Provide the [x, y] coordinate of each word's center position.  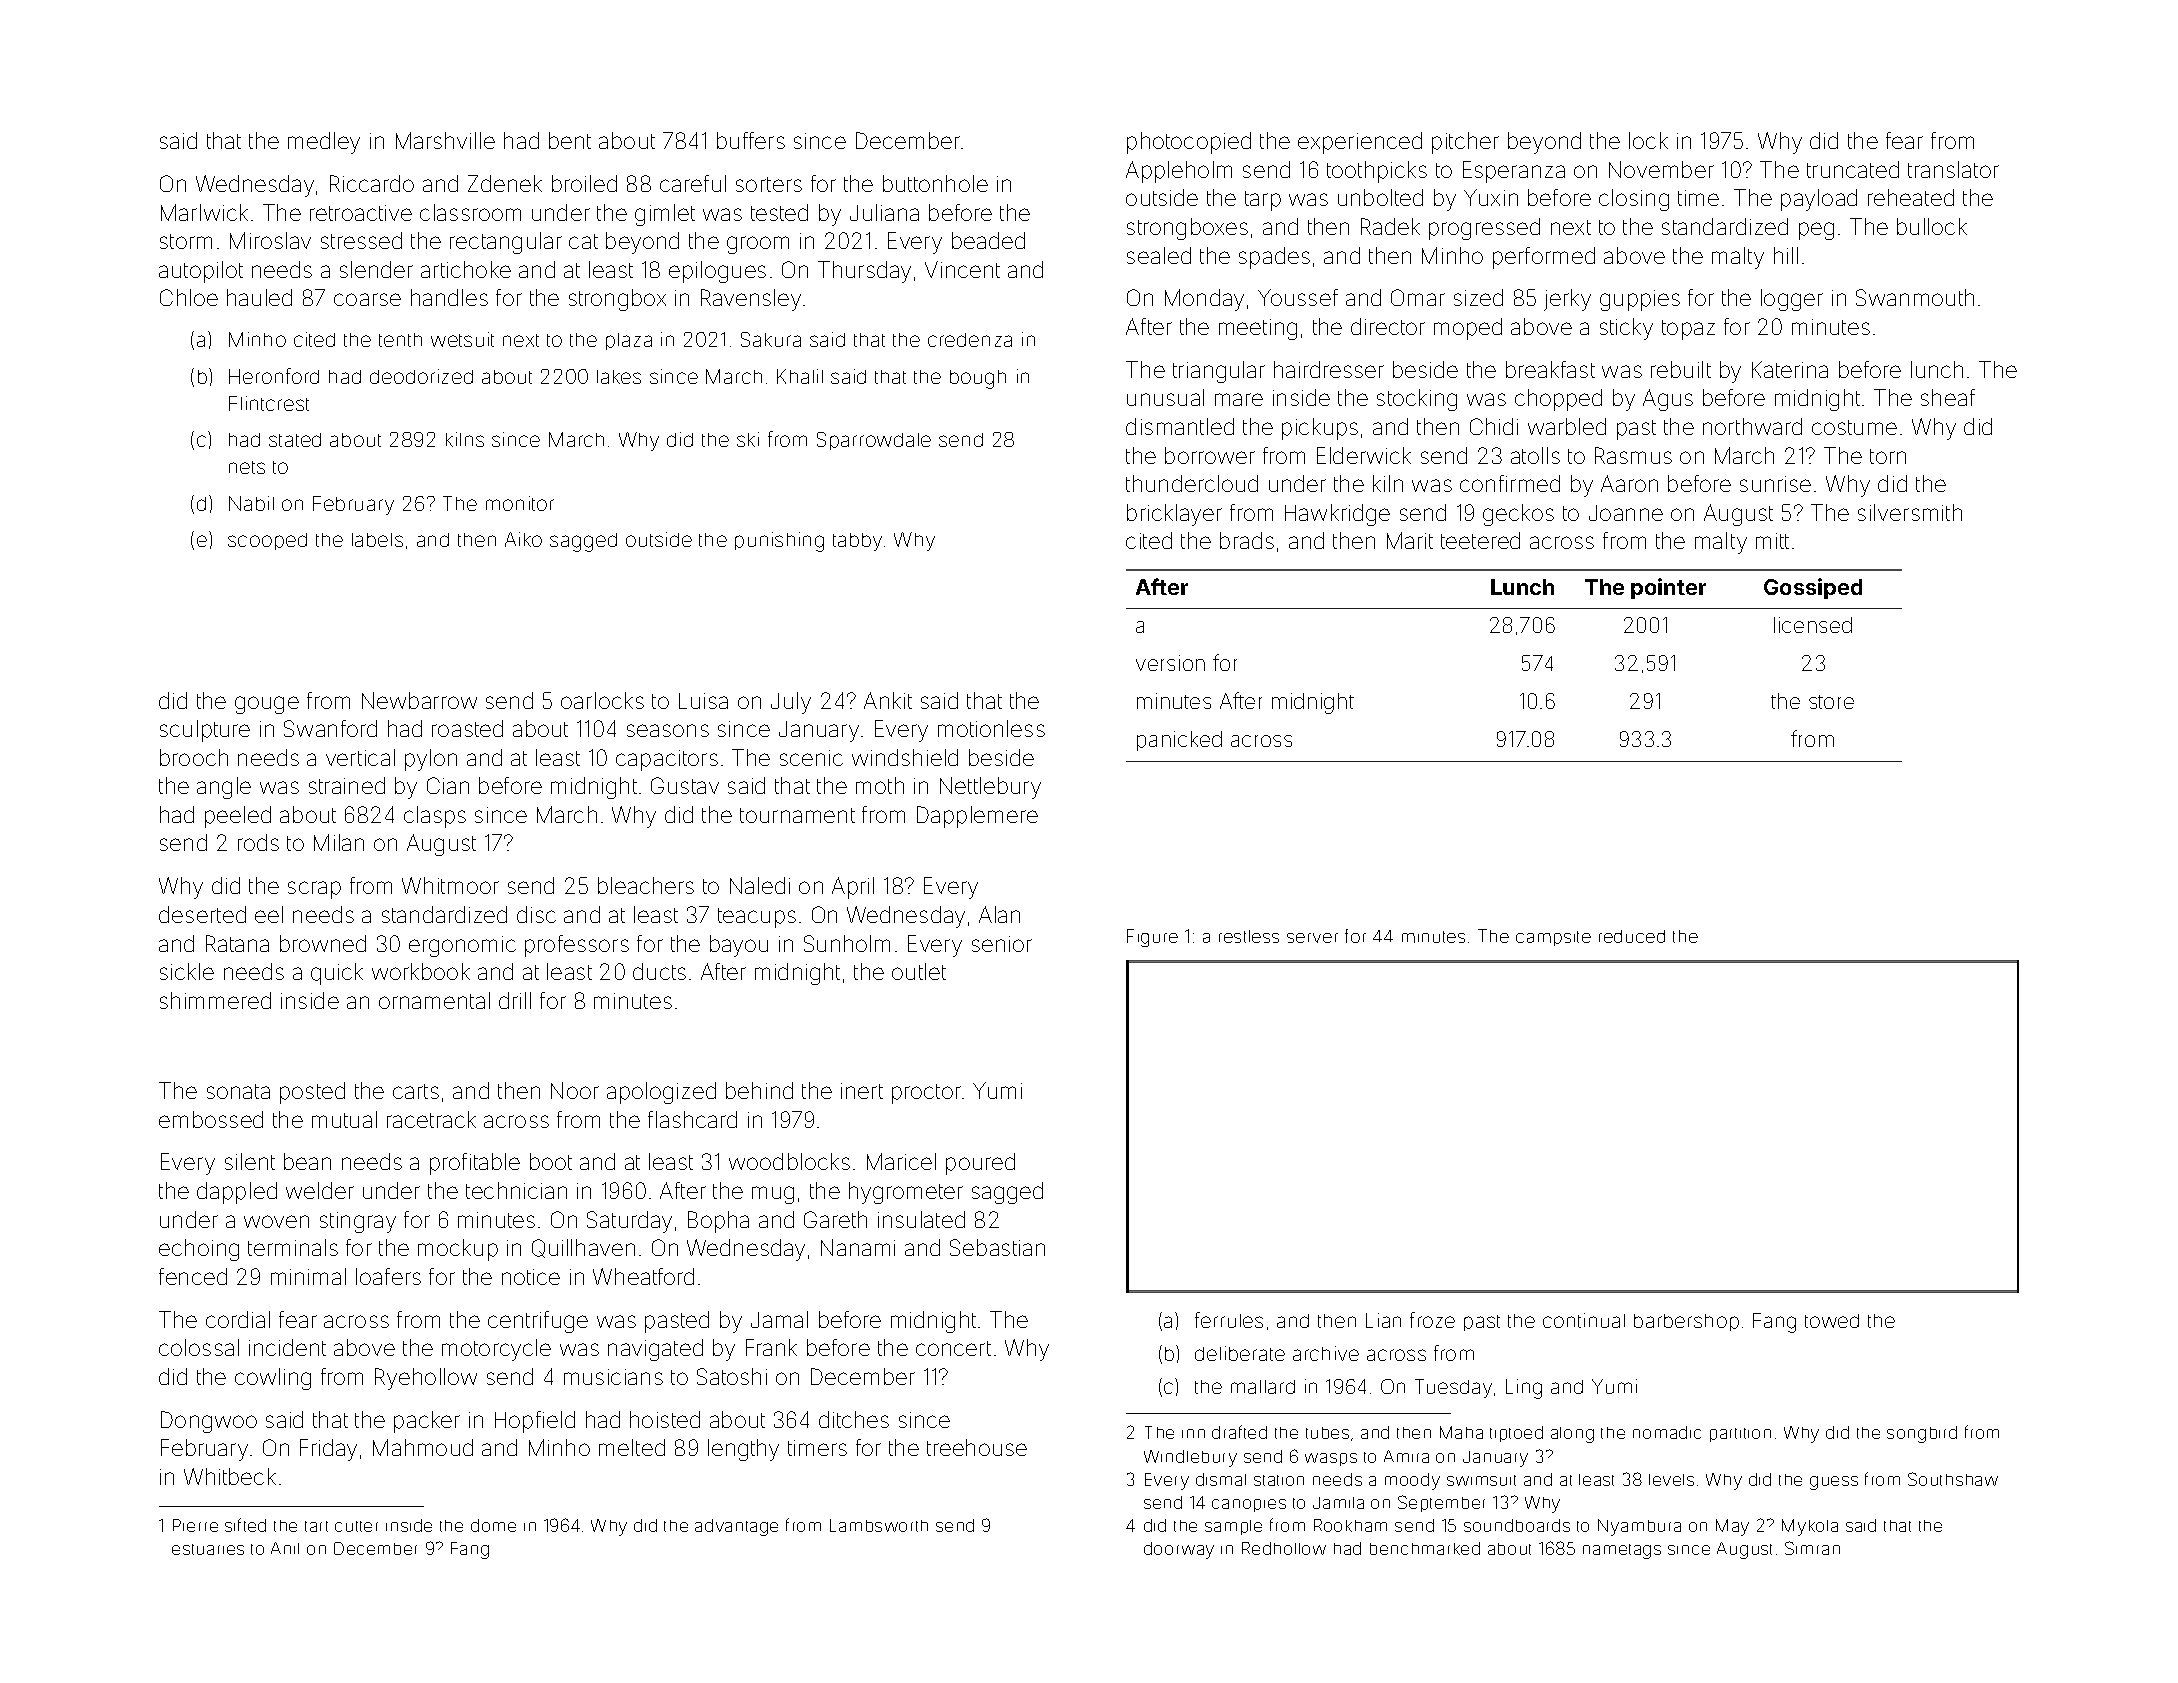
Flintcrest [269, 403]
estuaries [208, 1549]
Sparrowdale [874, 441]
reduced [1632, 936]
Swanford [330, 728]
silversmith [1910, 512]
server [1312, 938]
